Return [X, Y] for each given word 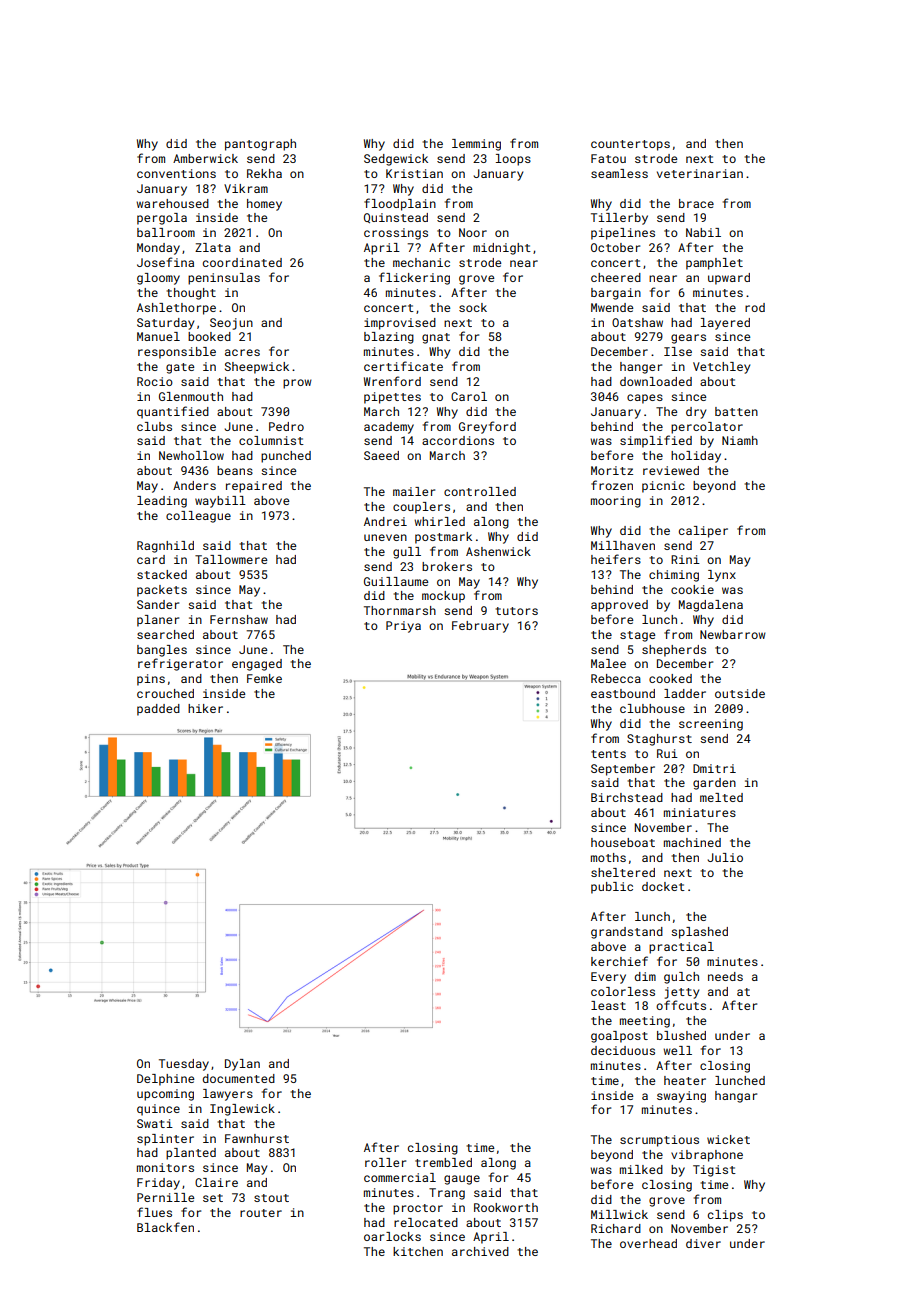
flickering [414, 278]
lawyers [228, 1095]
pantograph [260, 145]
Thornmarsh [400, 610]
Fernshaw [239, 619]
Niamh [740, 440]
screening [711, 725]
